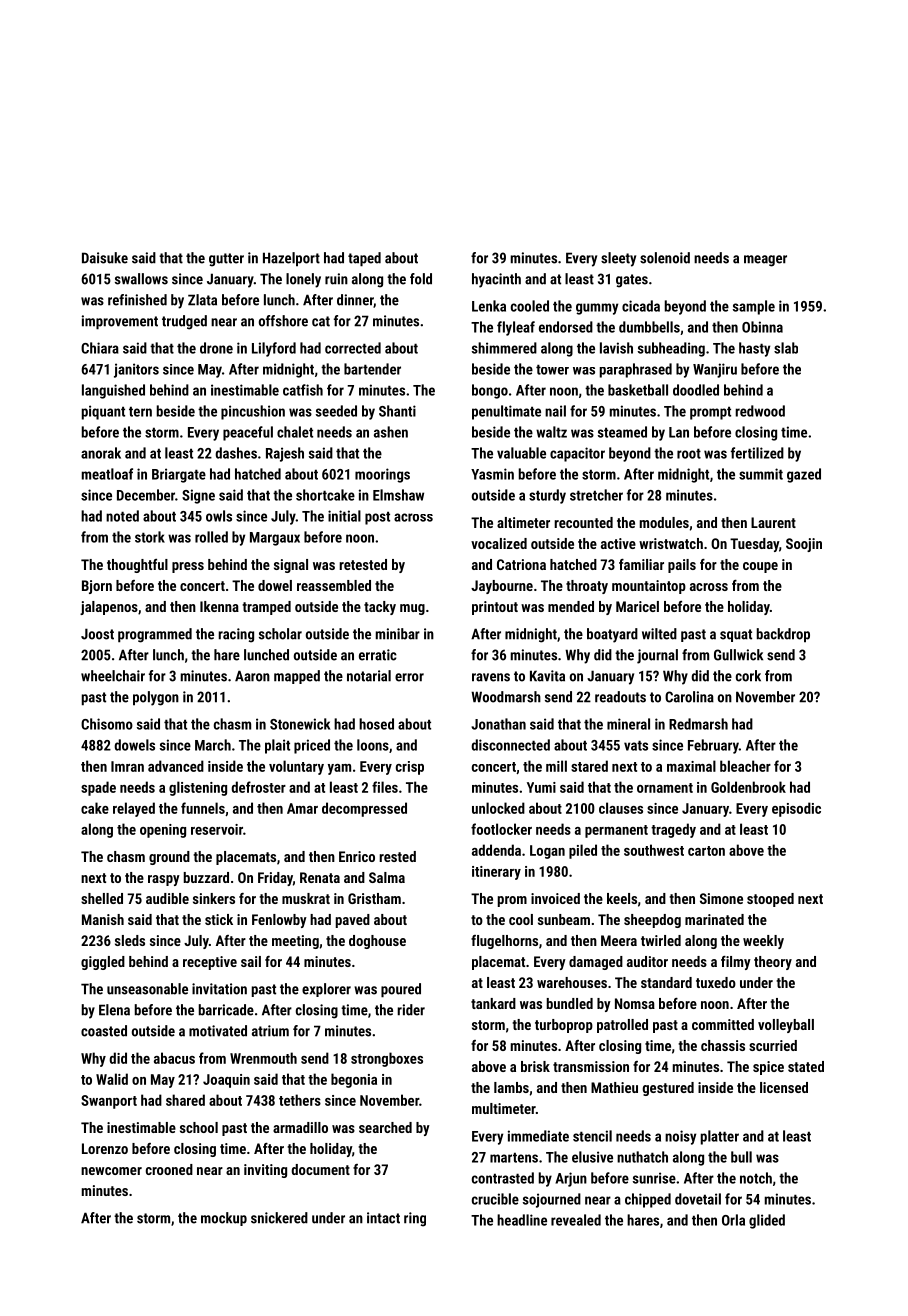  What do you see at coordinates (620, 697) in the screenshot?
I see `readouts` at bounding box center [620, 697].
